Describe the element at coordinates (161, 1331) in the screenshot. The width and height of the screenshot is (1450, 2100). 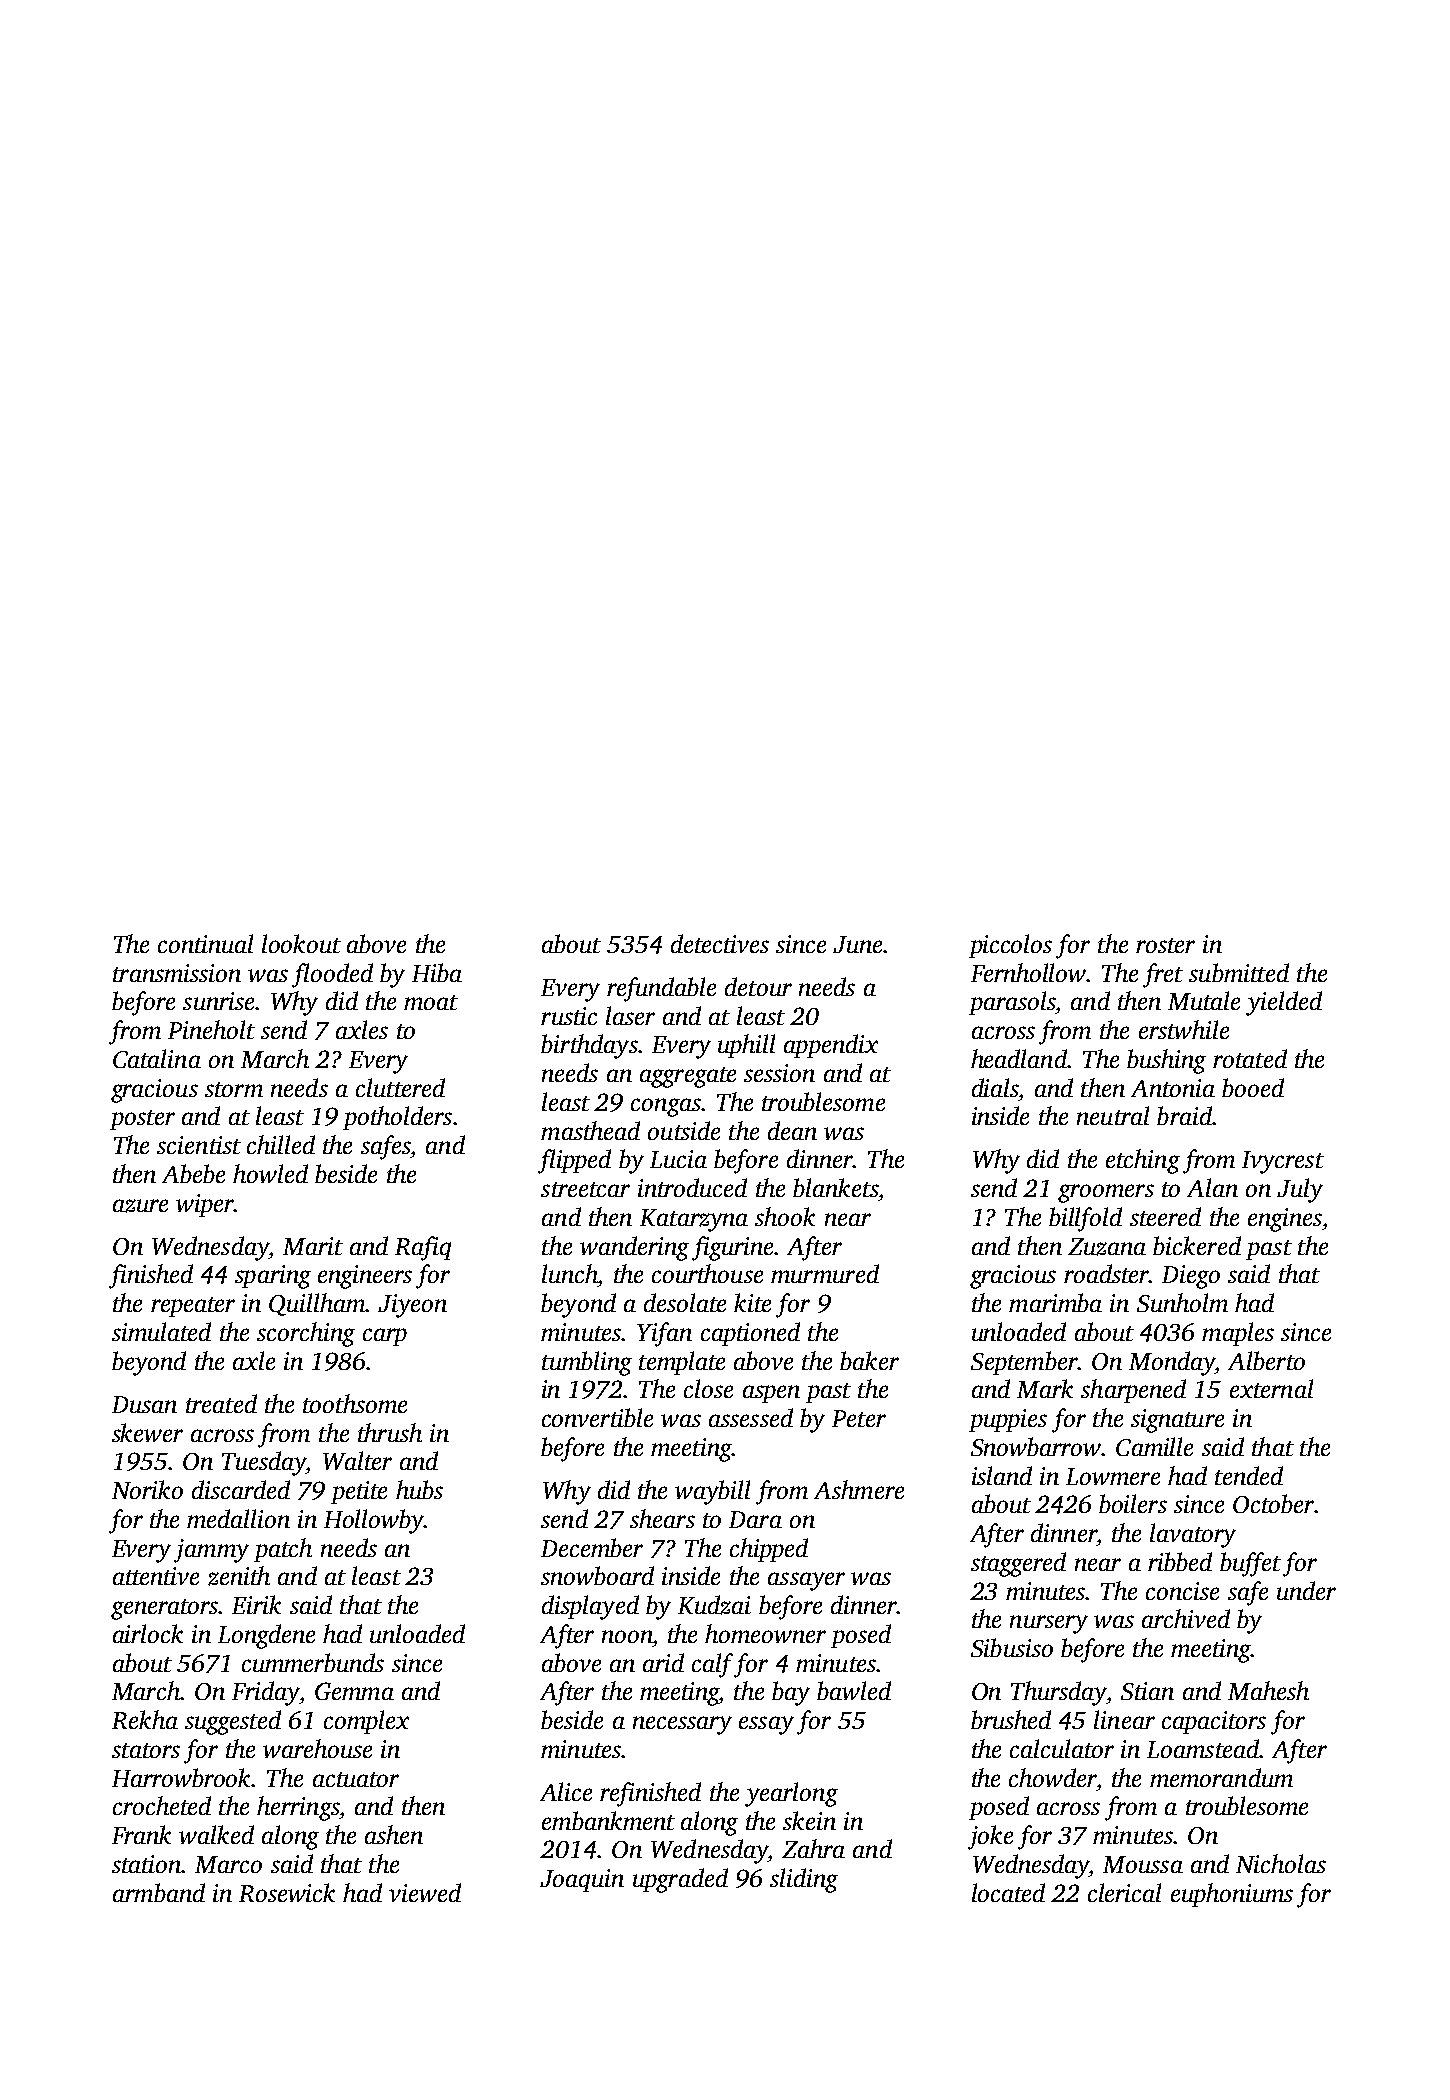
I see `simulated` at that location.
